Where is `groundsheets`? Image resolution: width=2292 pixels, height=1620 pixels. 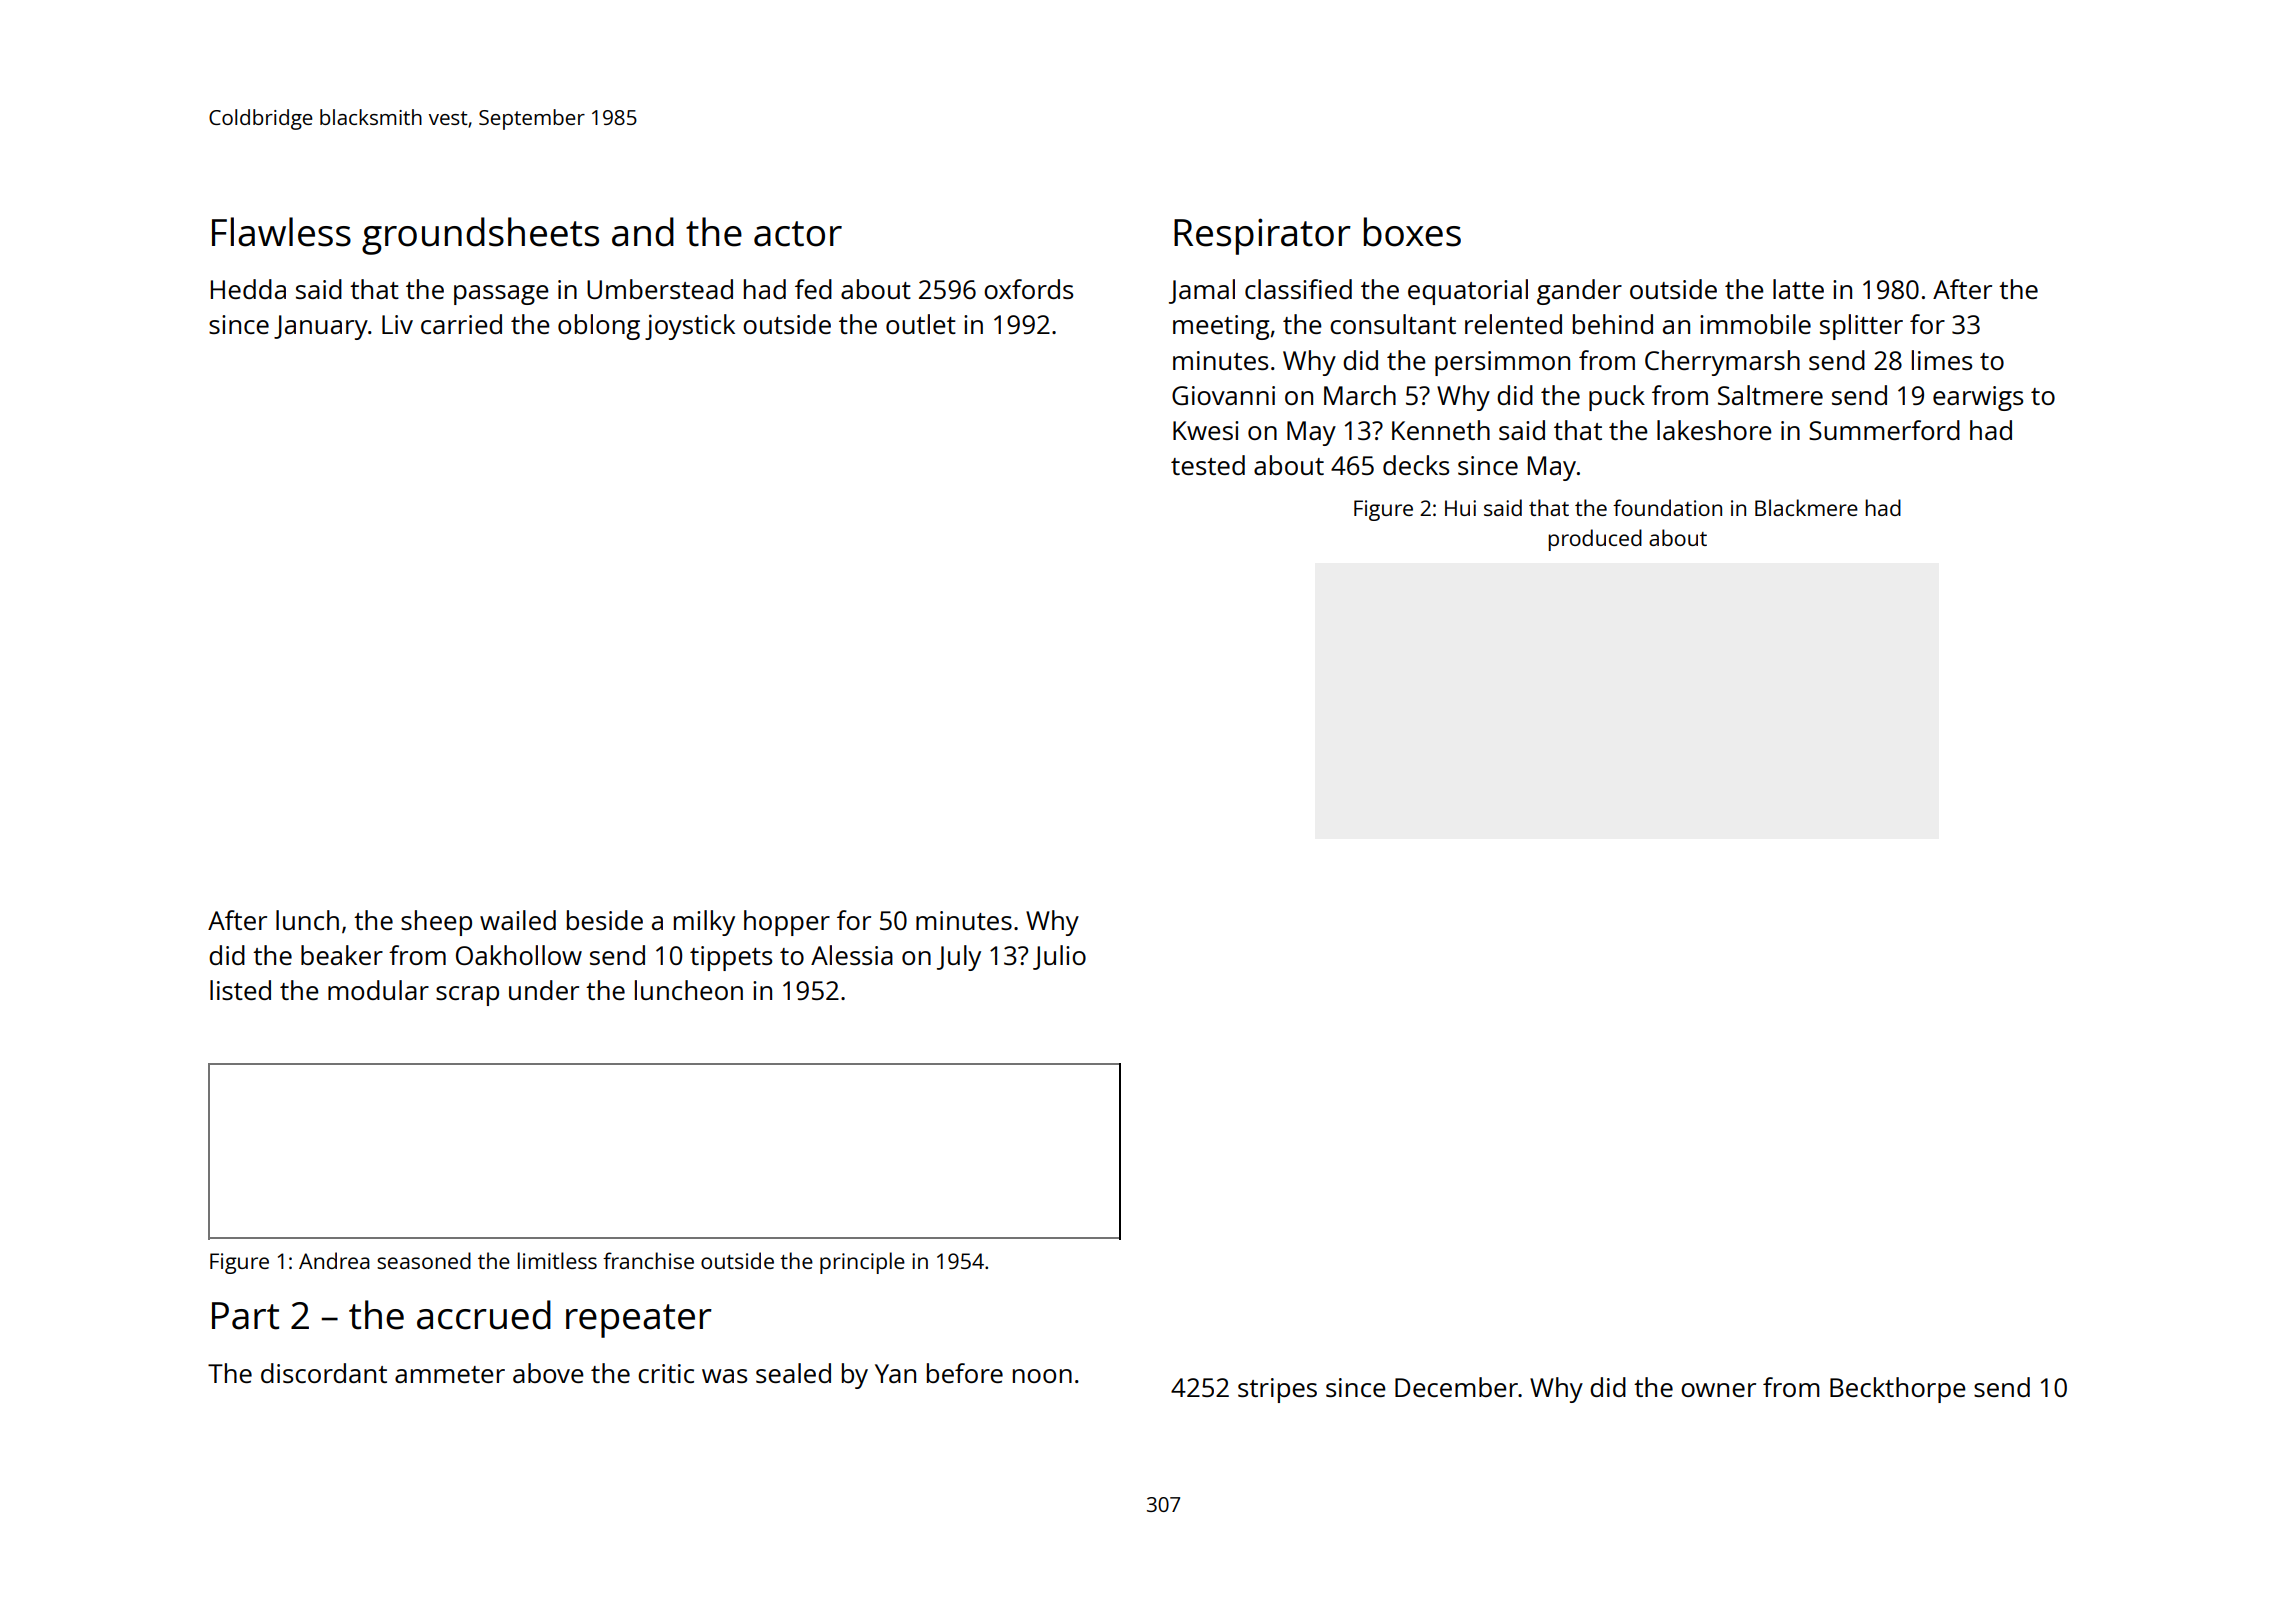
groundsheets is located at coordinates (480, 236).
